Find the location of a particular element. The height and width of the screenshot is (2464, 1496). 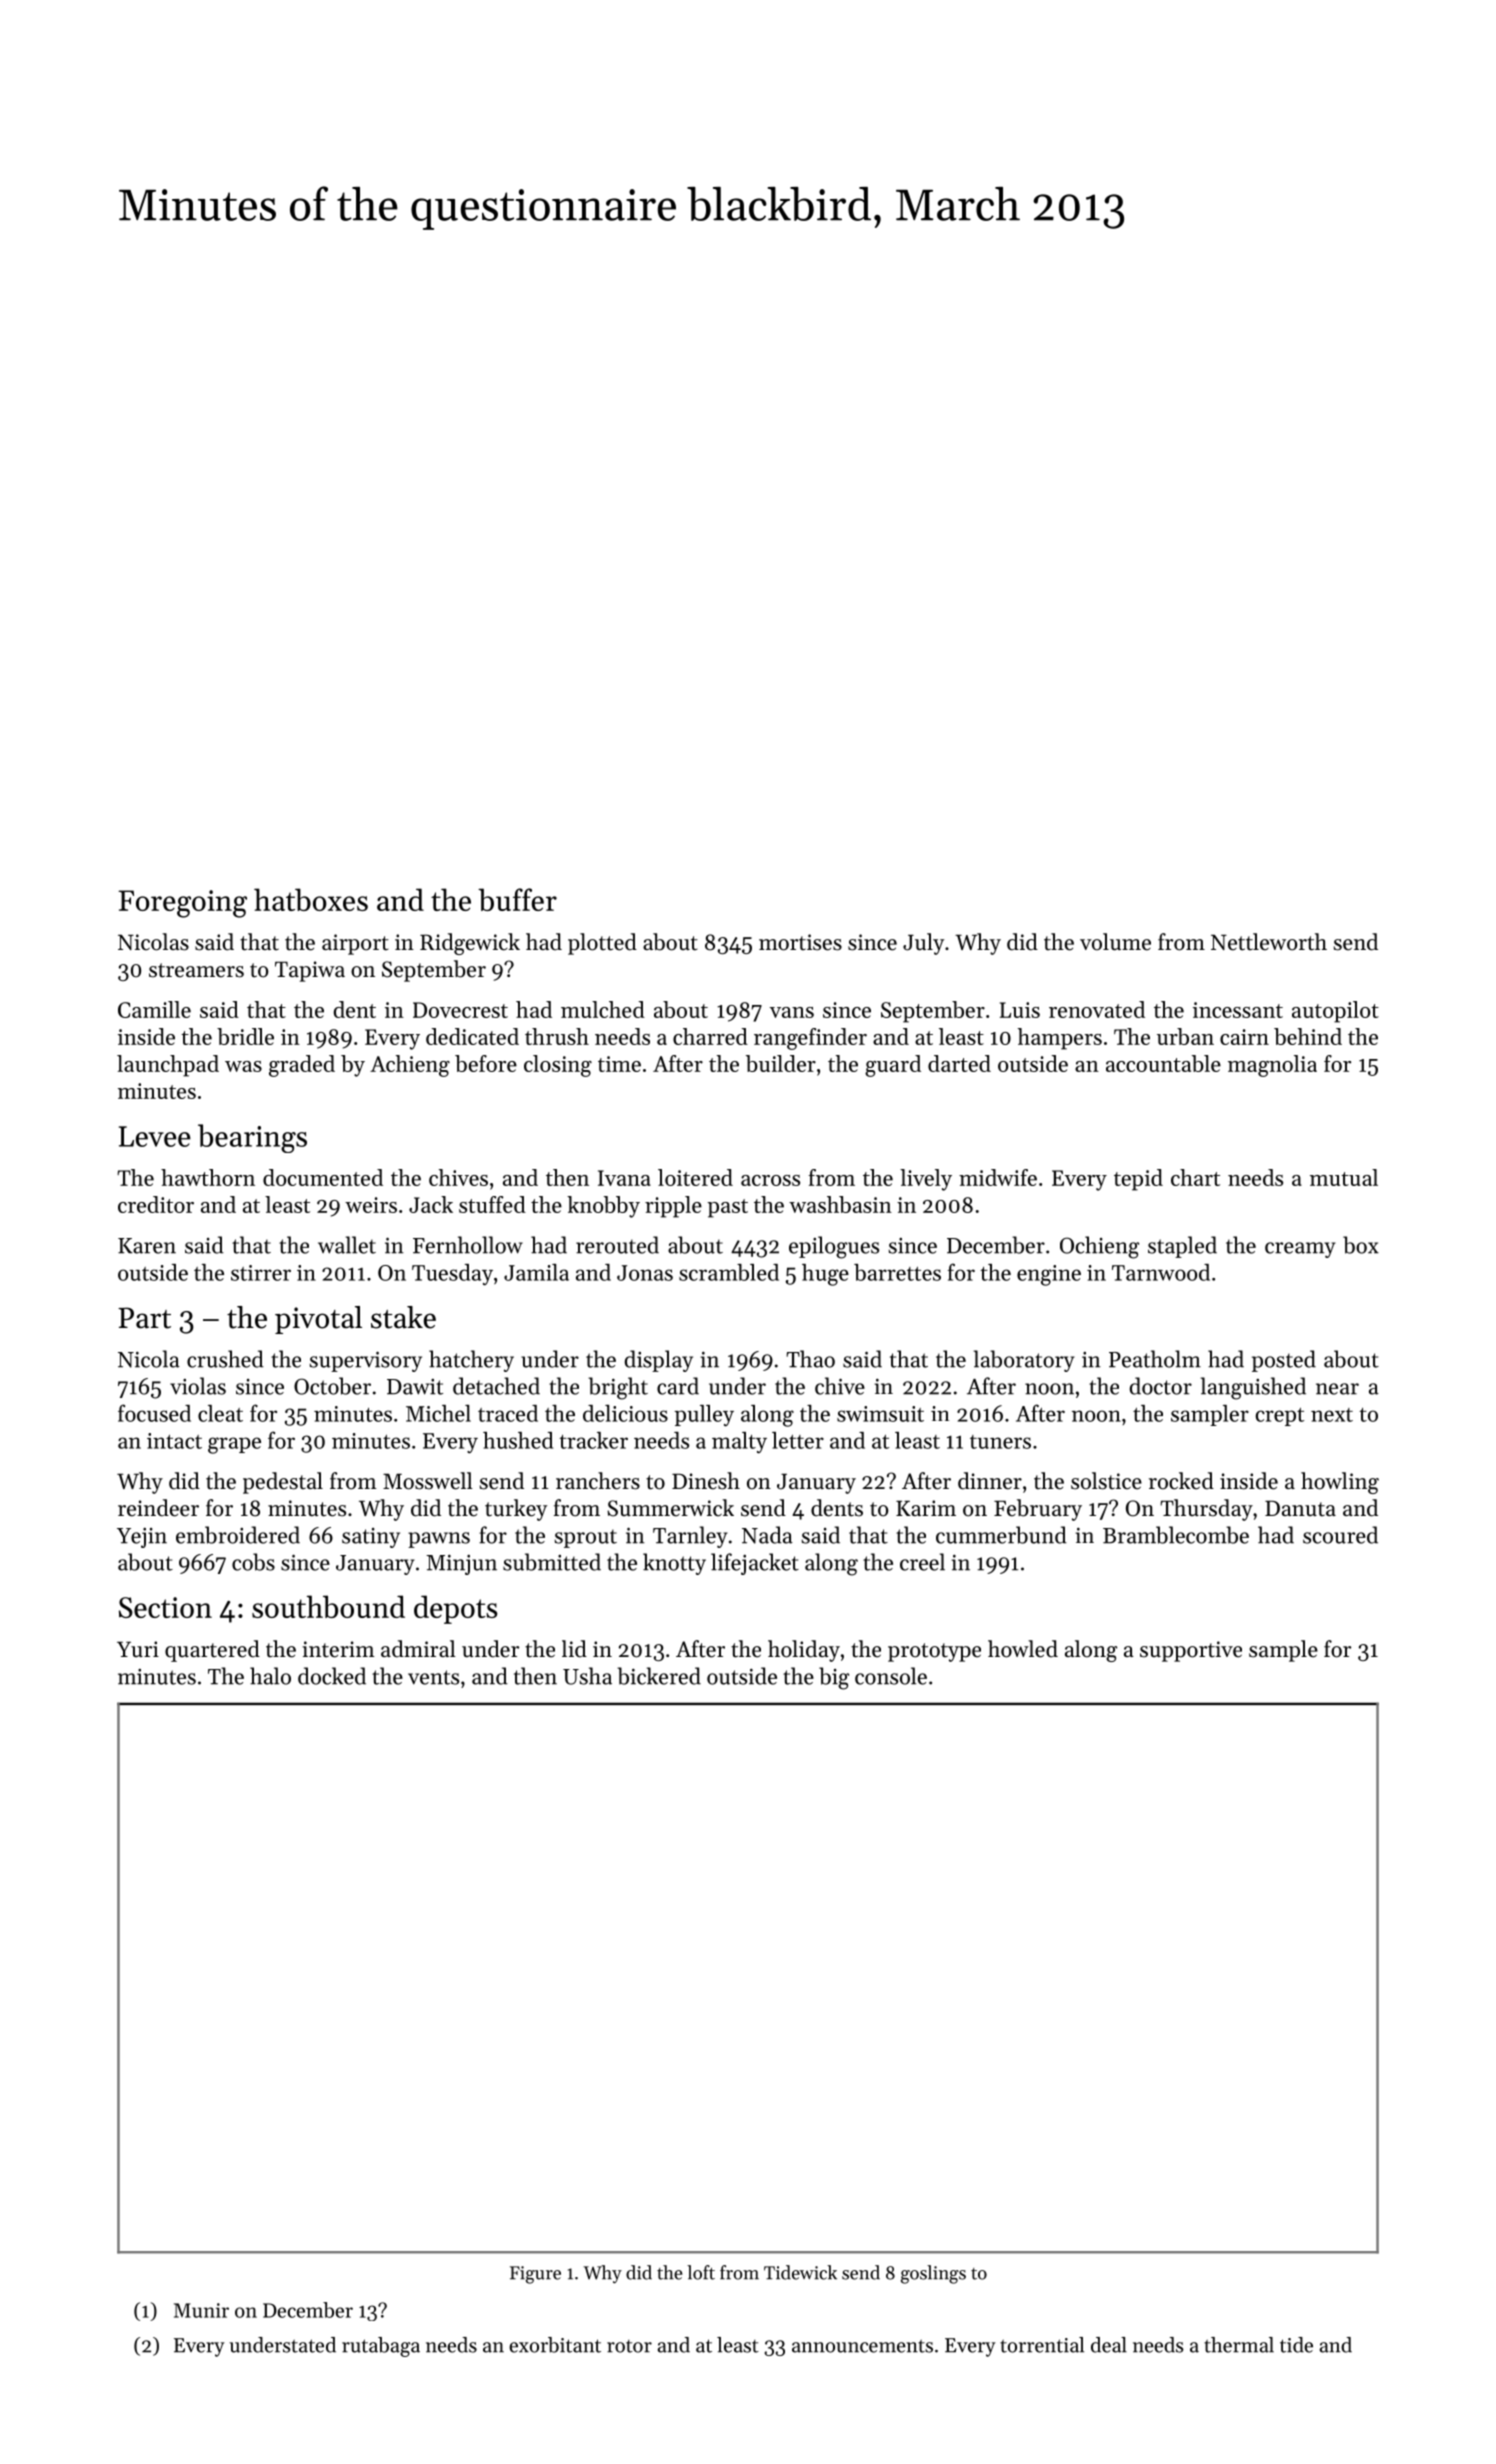

interim is located at coordinates (338, 1649).
